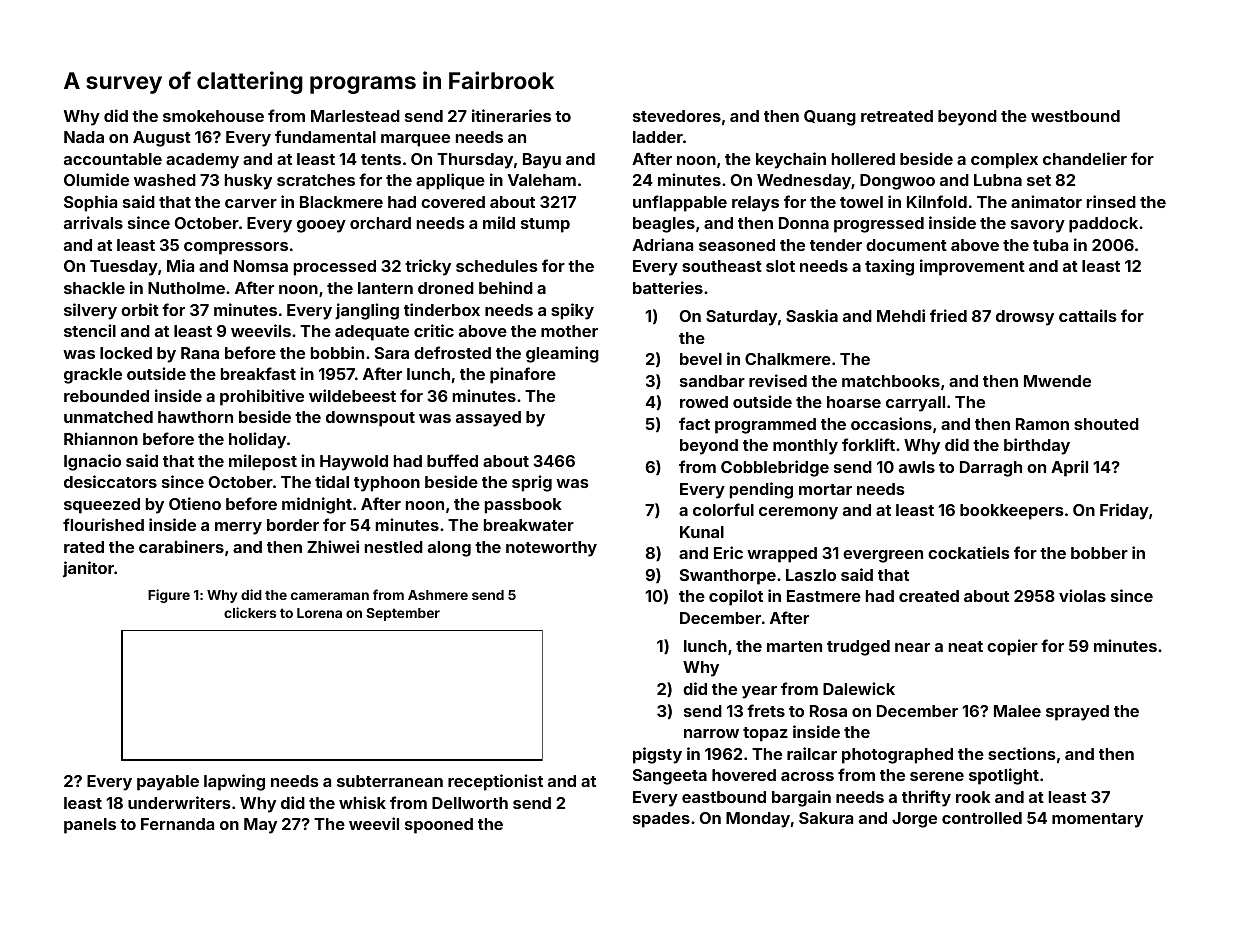 The height and width of the image is (952, 1233). Describe the element at coordinates (260, 826) in the image. I see `May` at that location.
